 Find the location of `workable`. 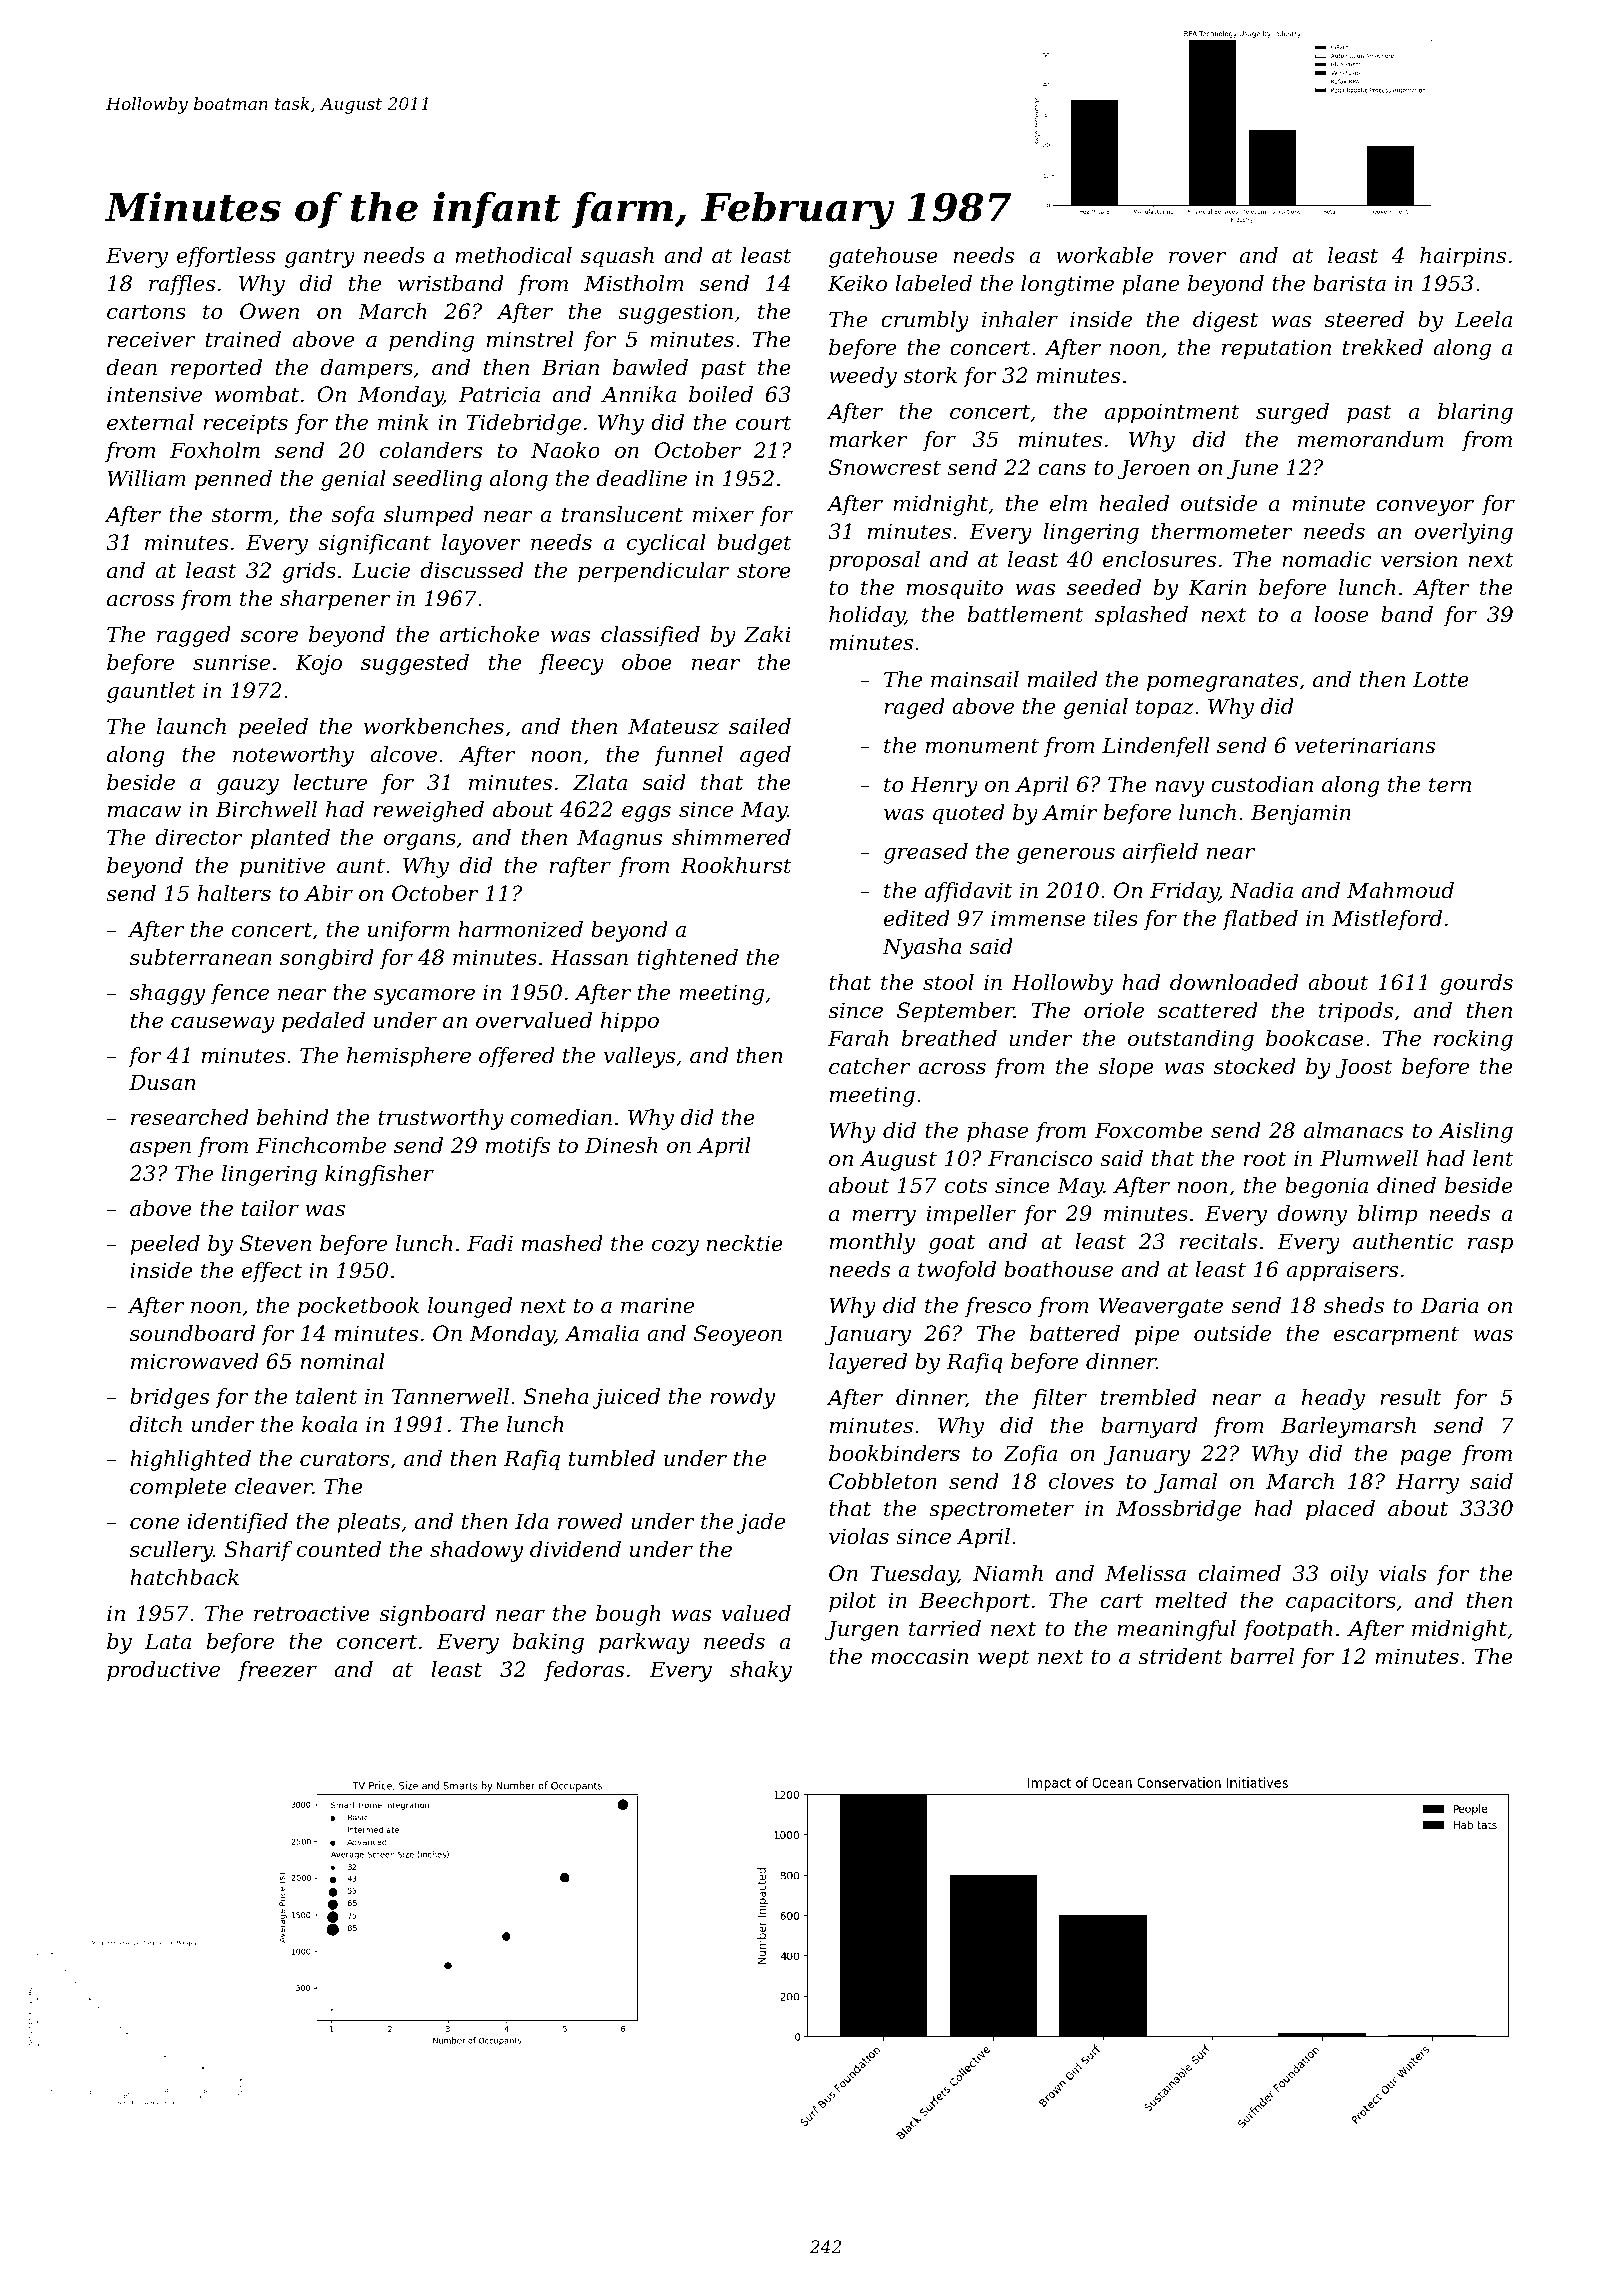

workable is located at coordinates (1104, 255).
